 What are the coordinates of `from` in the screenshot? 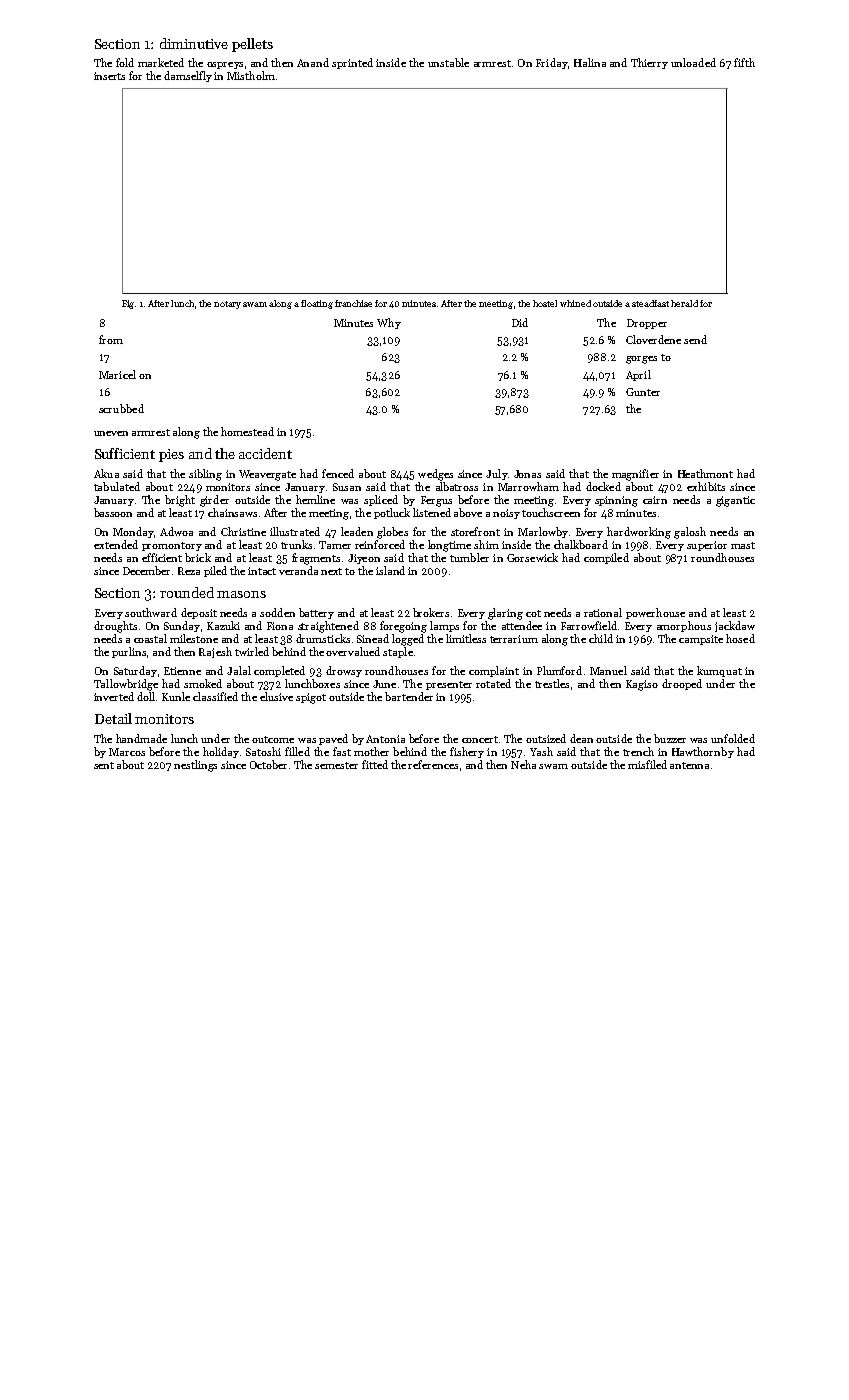 It's located at (111, 339).
